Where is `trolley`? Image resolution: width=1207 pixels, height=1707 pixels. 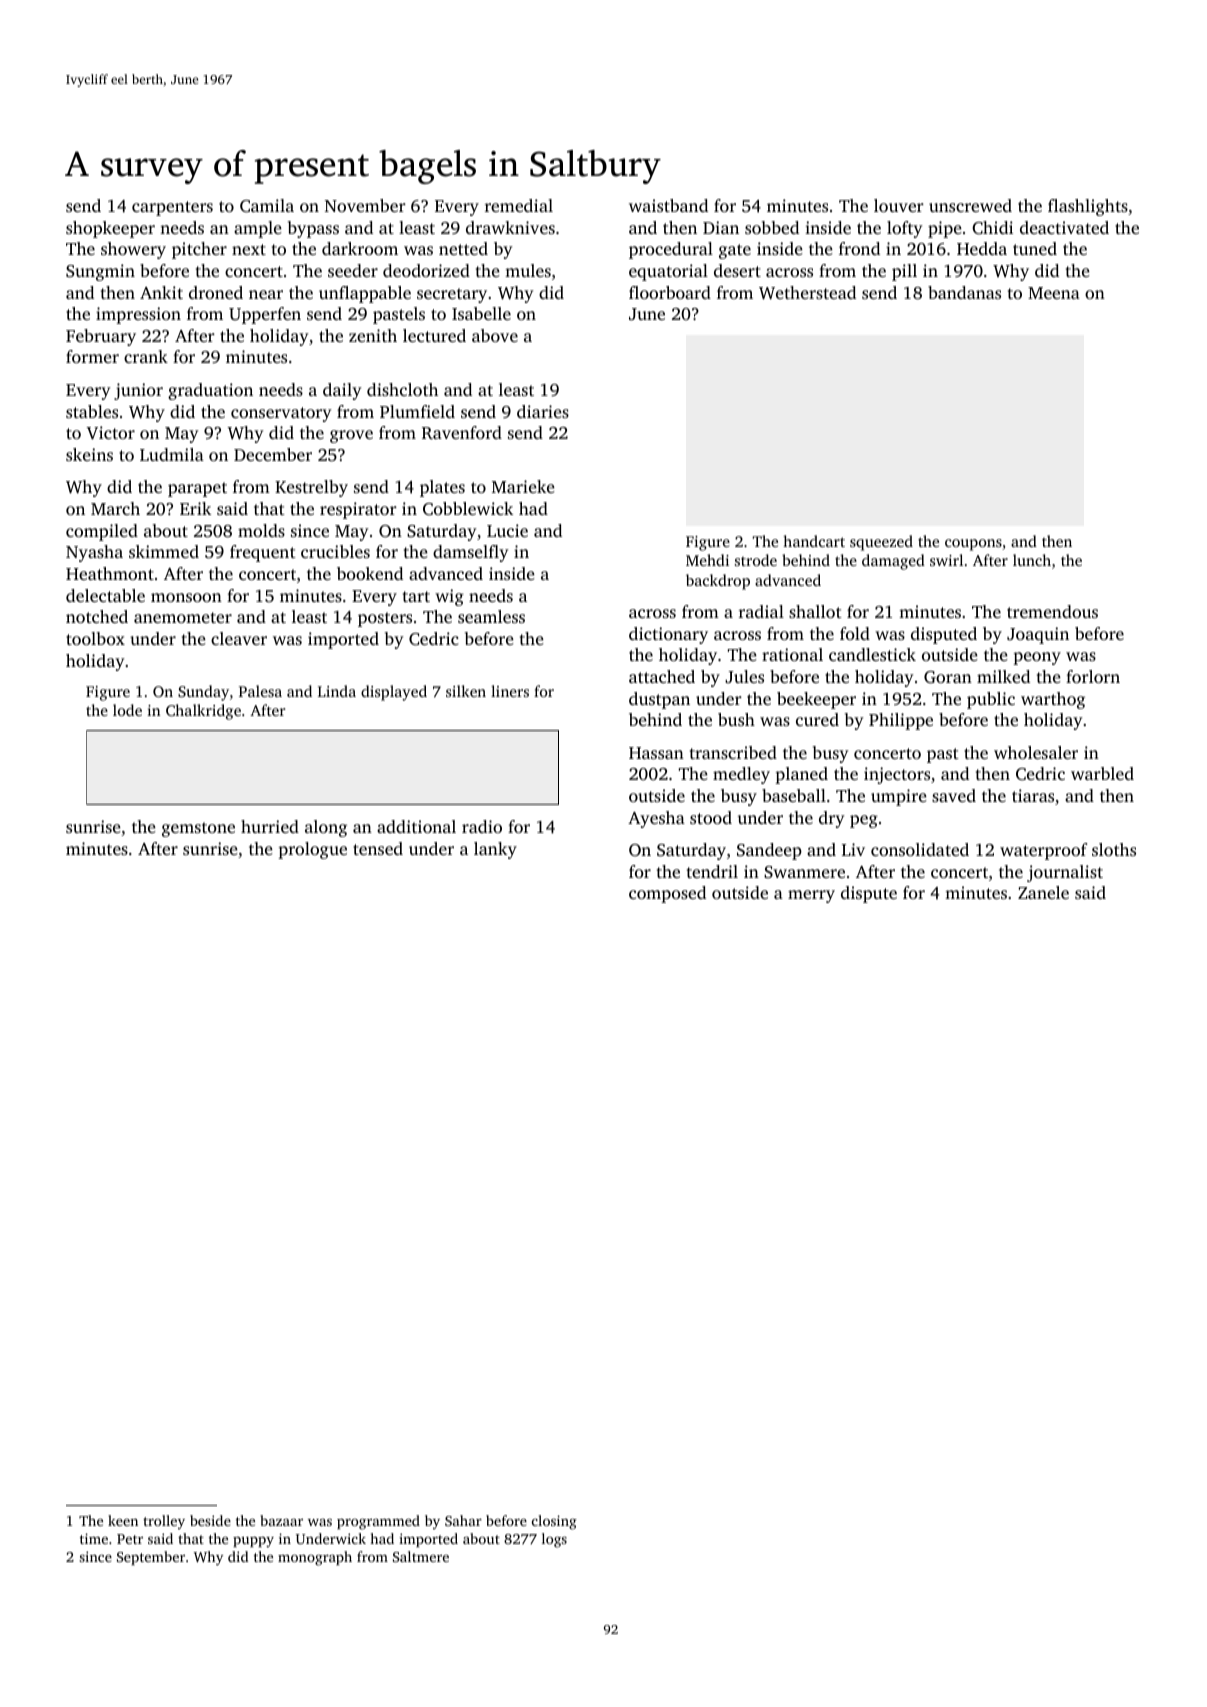 trolley is located at coordinates (164, 1522).
